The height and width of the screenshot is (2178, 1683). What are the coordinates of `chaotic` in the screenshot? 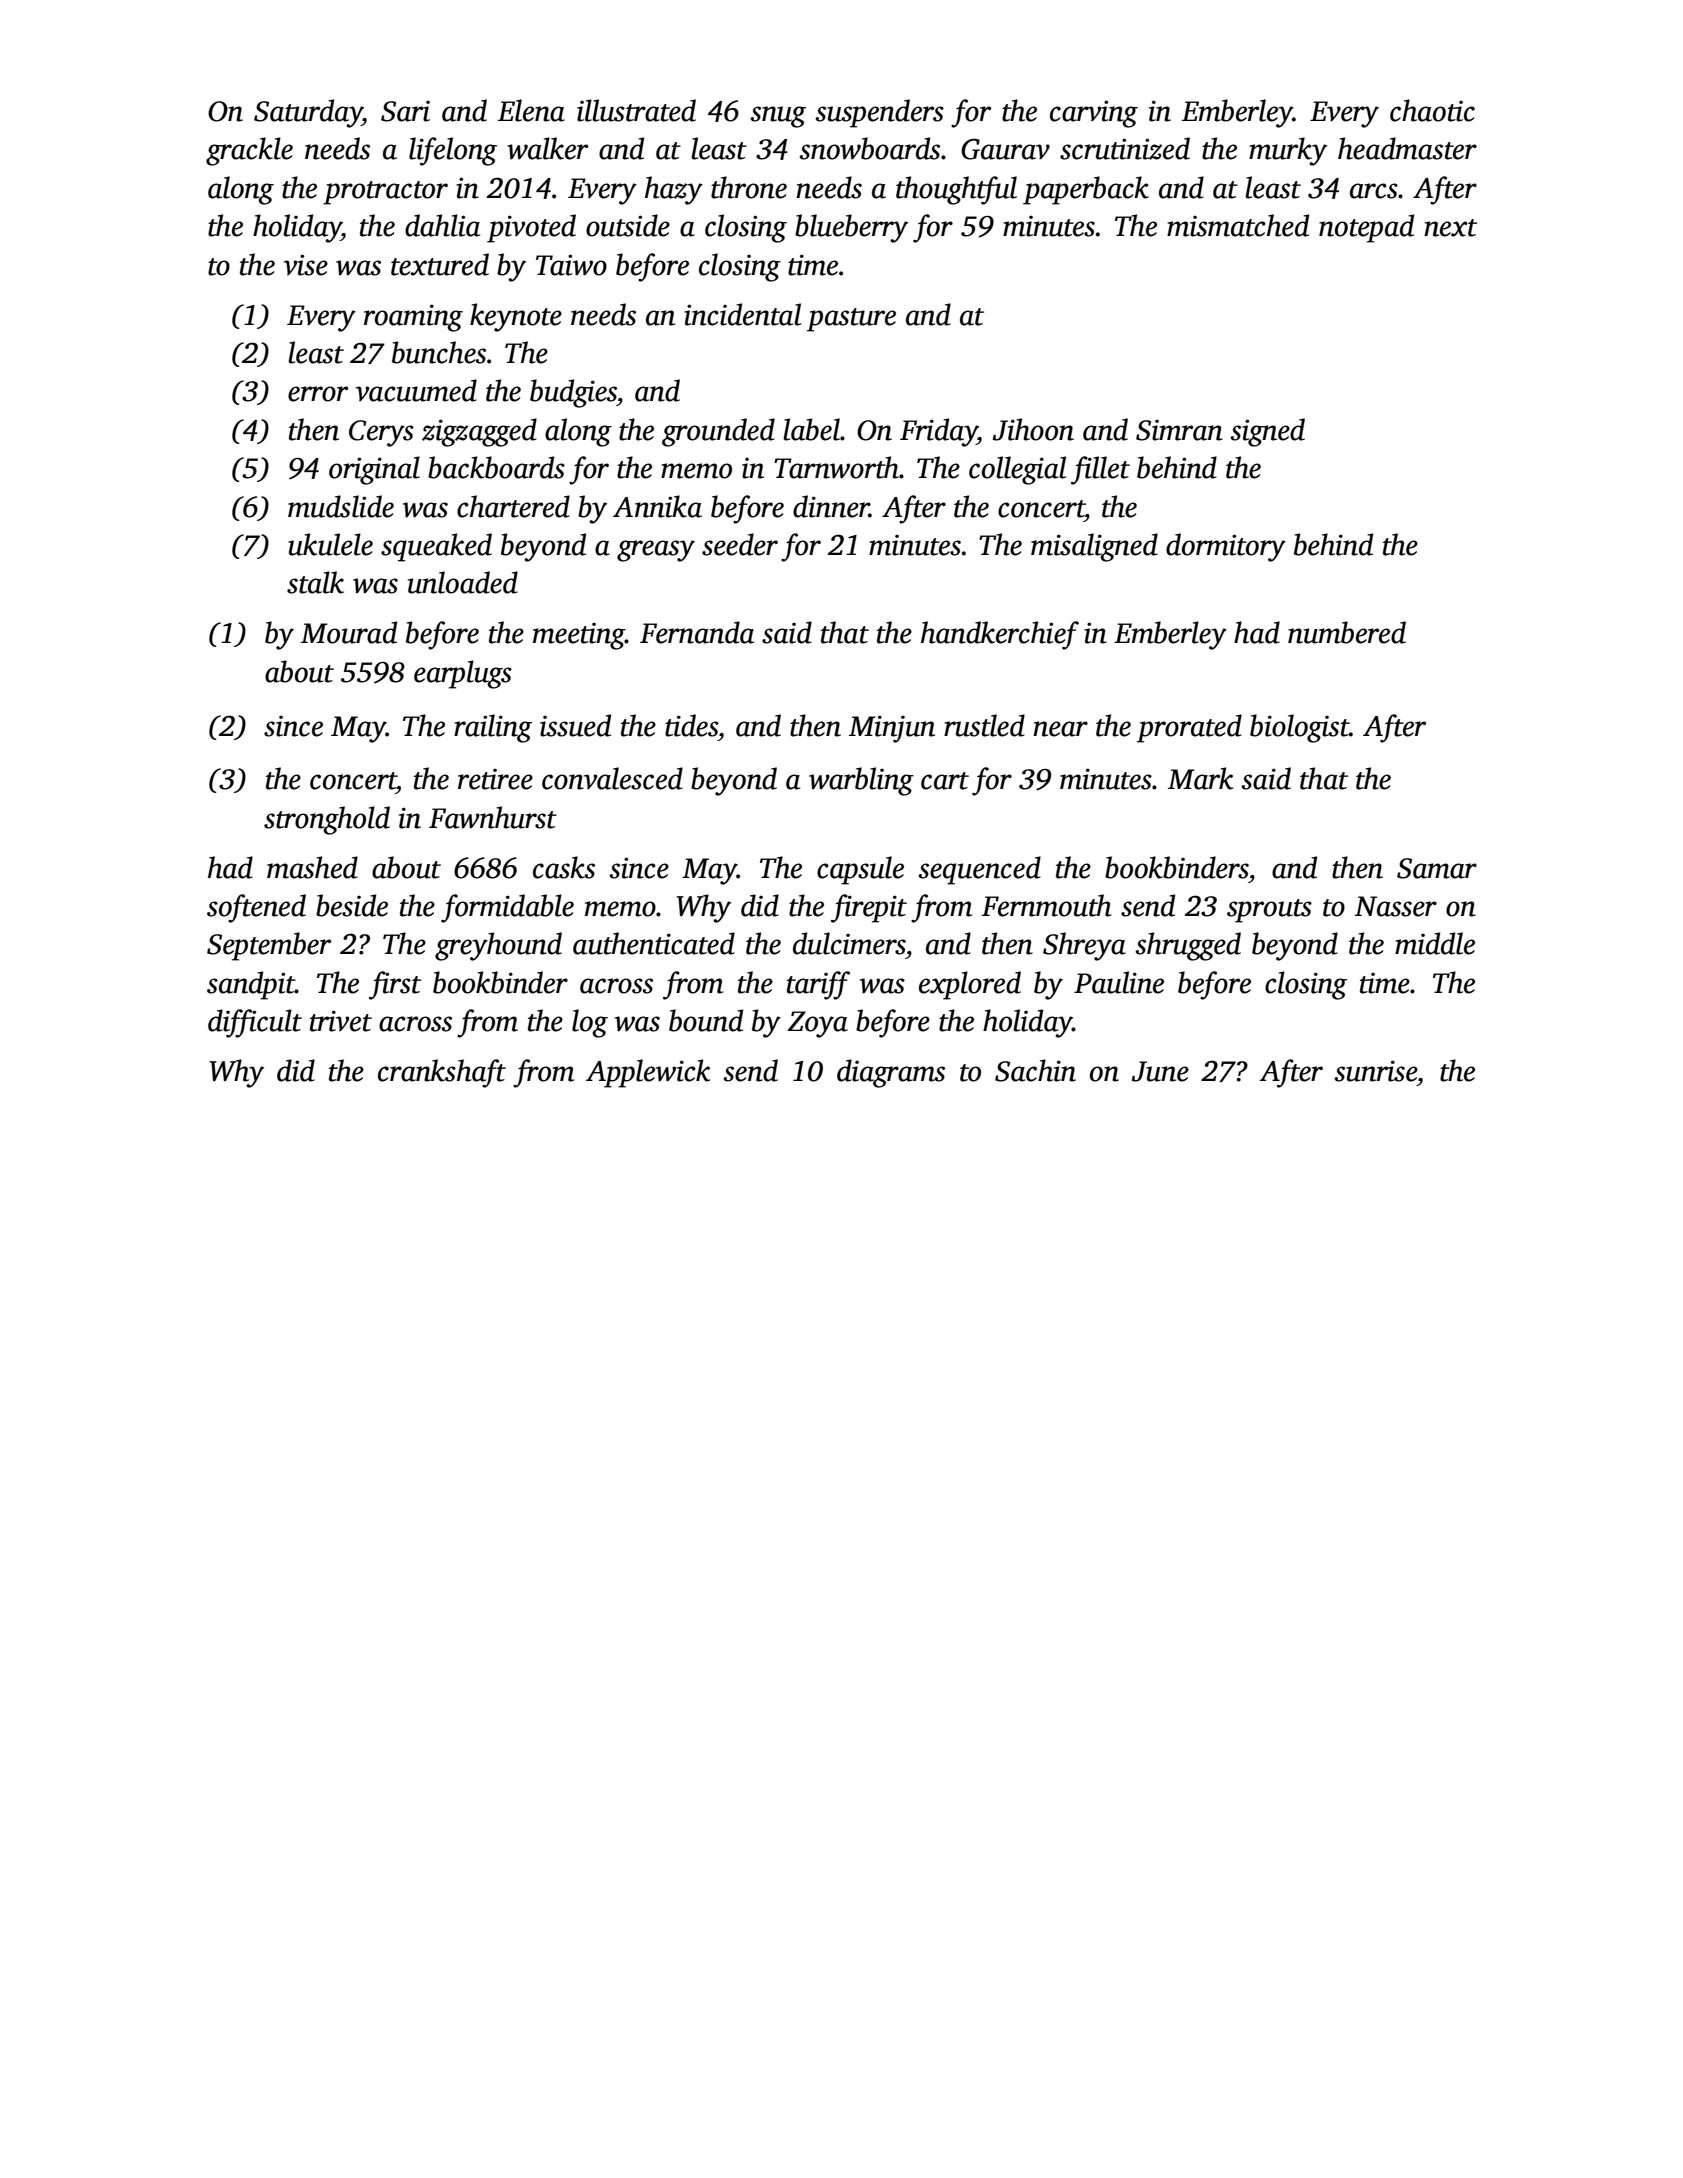 It's located at (1432, 110).
